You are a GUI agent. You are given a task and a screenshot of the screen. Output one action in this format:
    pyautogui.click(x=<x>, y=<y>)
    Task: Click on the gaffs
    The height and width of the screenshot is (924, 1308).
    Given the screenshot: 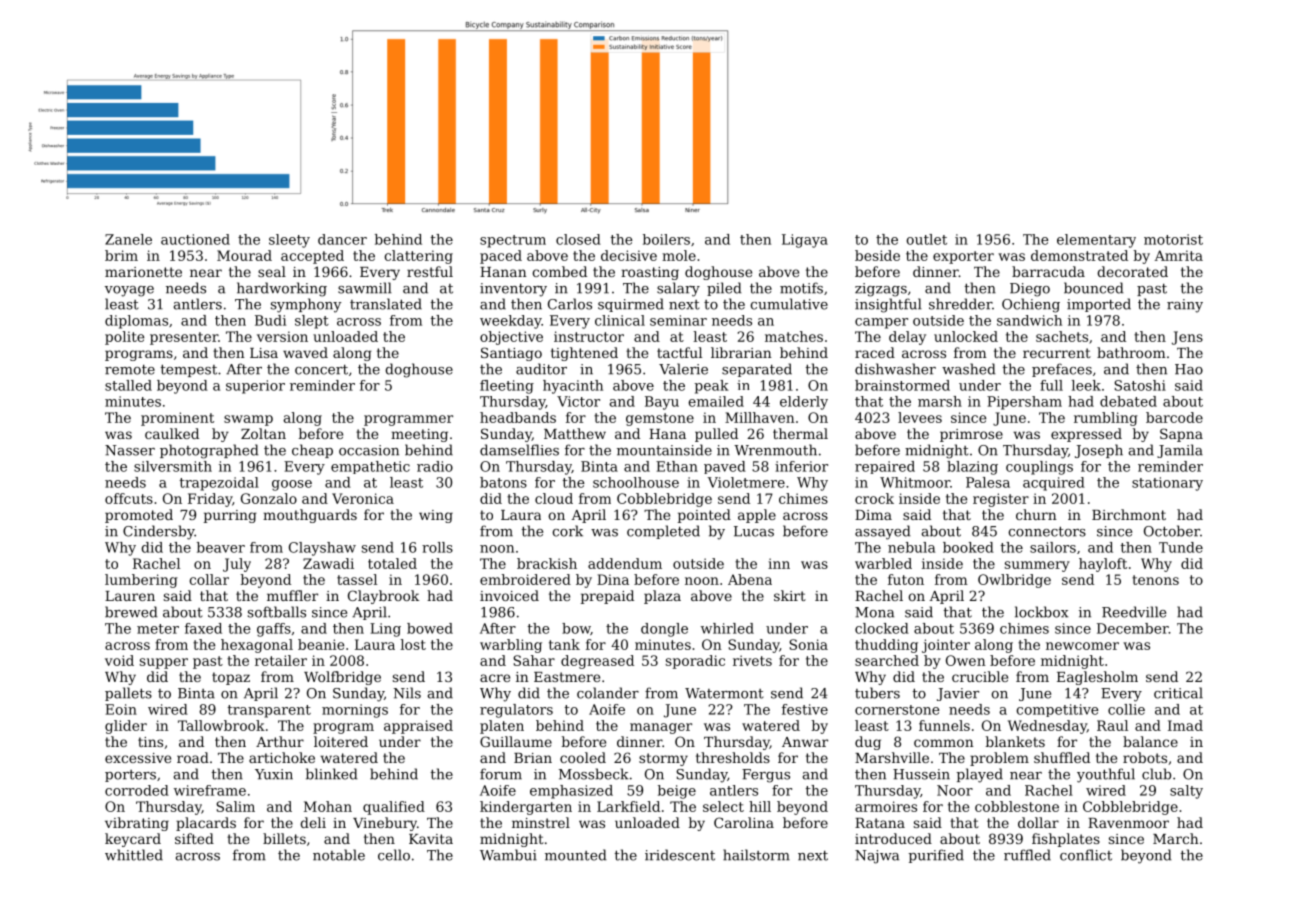 What is the action you would take?
    pyautogui.click(x=274, y=630)
